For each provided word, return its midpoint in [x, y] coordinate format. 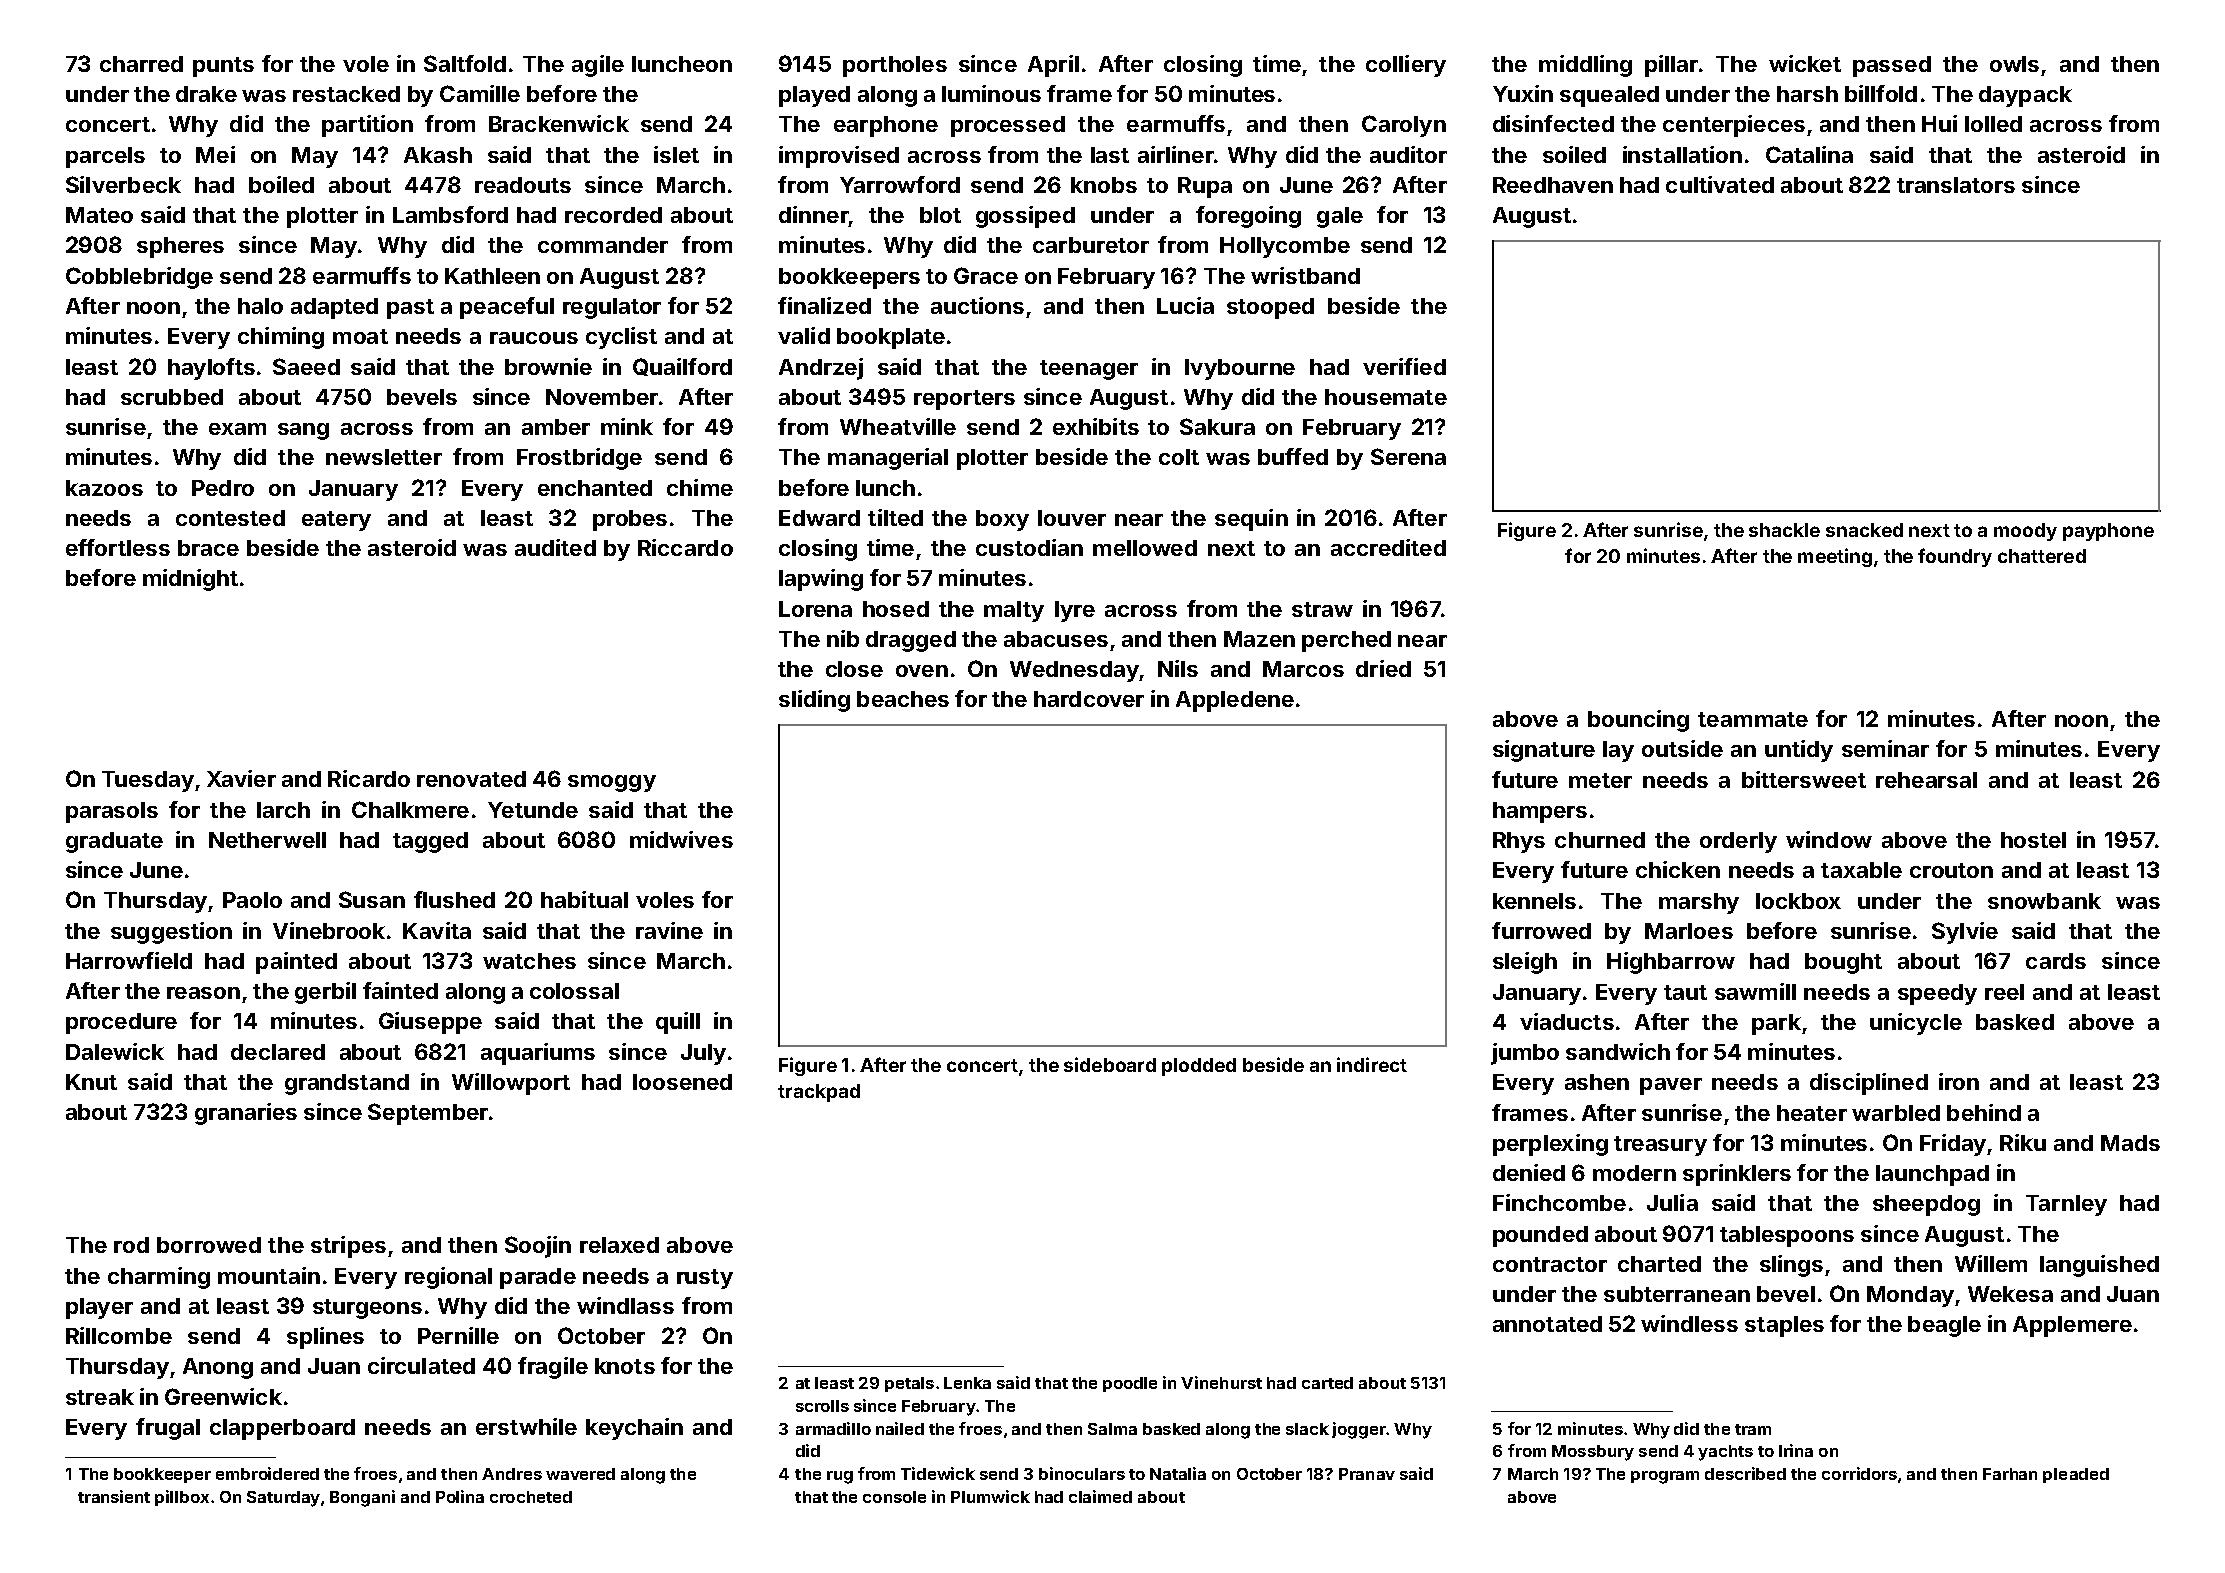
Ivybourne [1240, 369]
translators [1956, 185]
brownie [548, 366]
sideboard [1110, 1064]
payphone [2108, 532]
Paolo [252, 900]
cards [2056, 961]
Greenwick [223, 1396]
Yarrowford [900, 184]
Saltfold [465, 63]
